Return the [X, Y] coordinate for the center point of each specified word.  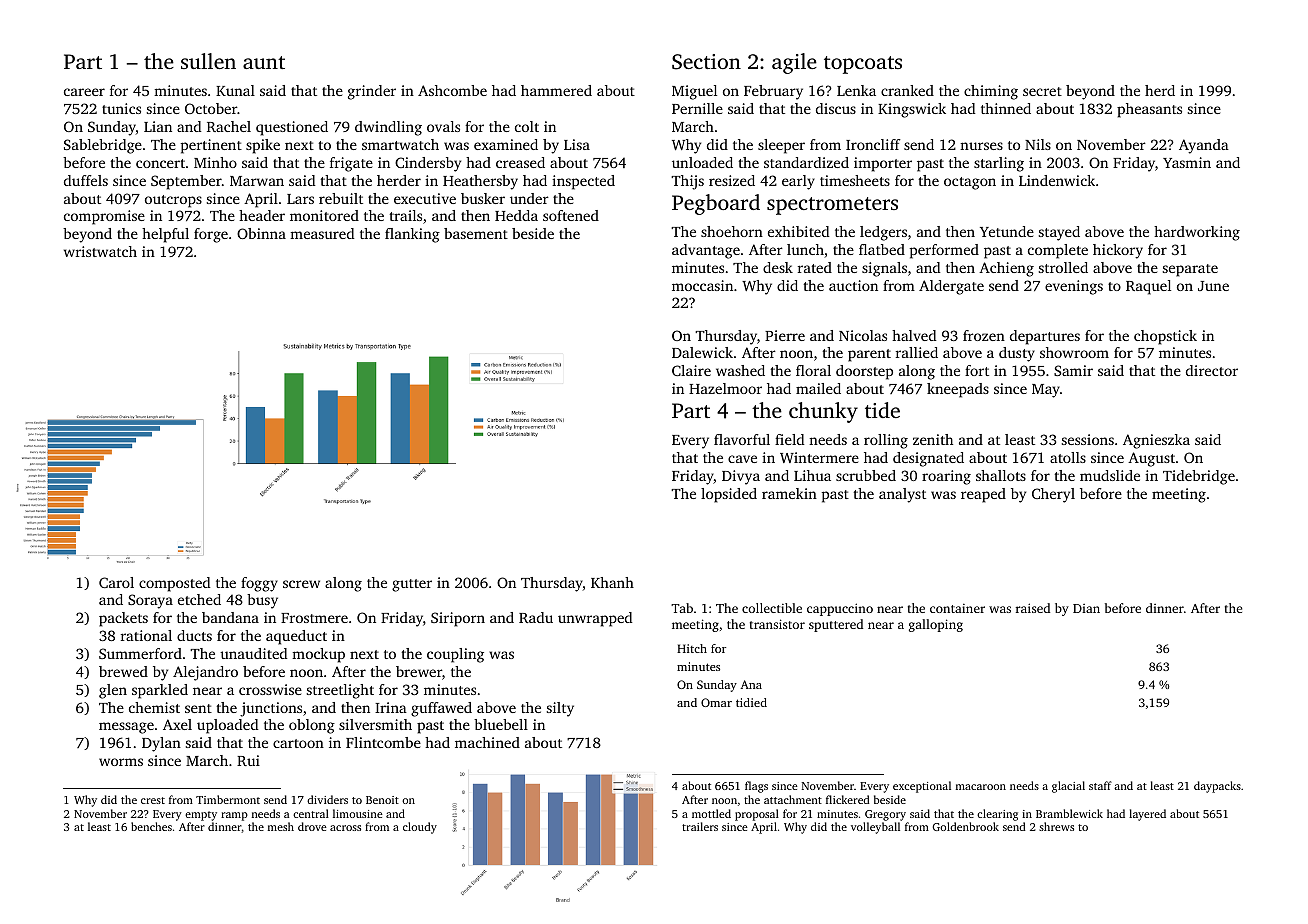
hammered [556, 90]
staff [1100, 785]
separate [1190, 270]
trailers [700, 826]
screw [301, 584]
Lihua [812, 475]
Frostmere [314, 618]
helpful [165, 235]
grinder [372, 92]
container [957, 608]
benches [151, 826]
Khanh [612, 582]
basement [476, 233]
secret [1042, 91]
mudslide [1110, 475]
